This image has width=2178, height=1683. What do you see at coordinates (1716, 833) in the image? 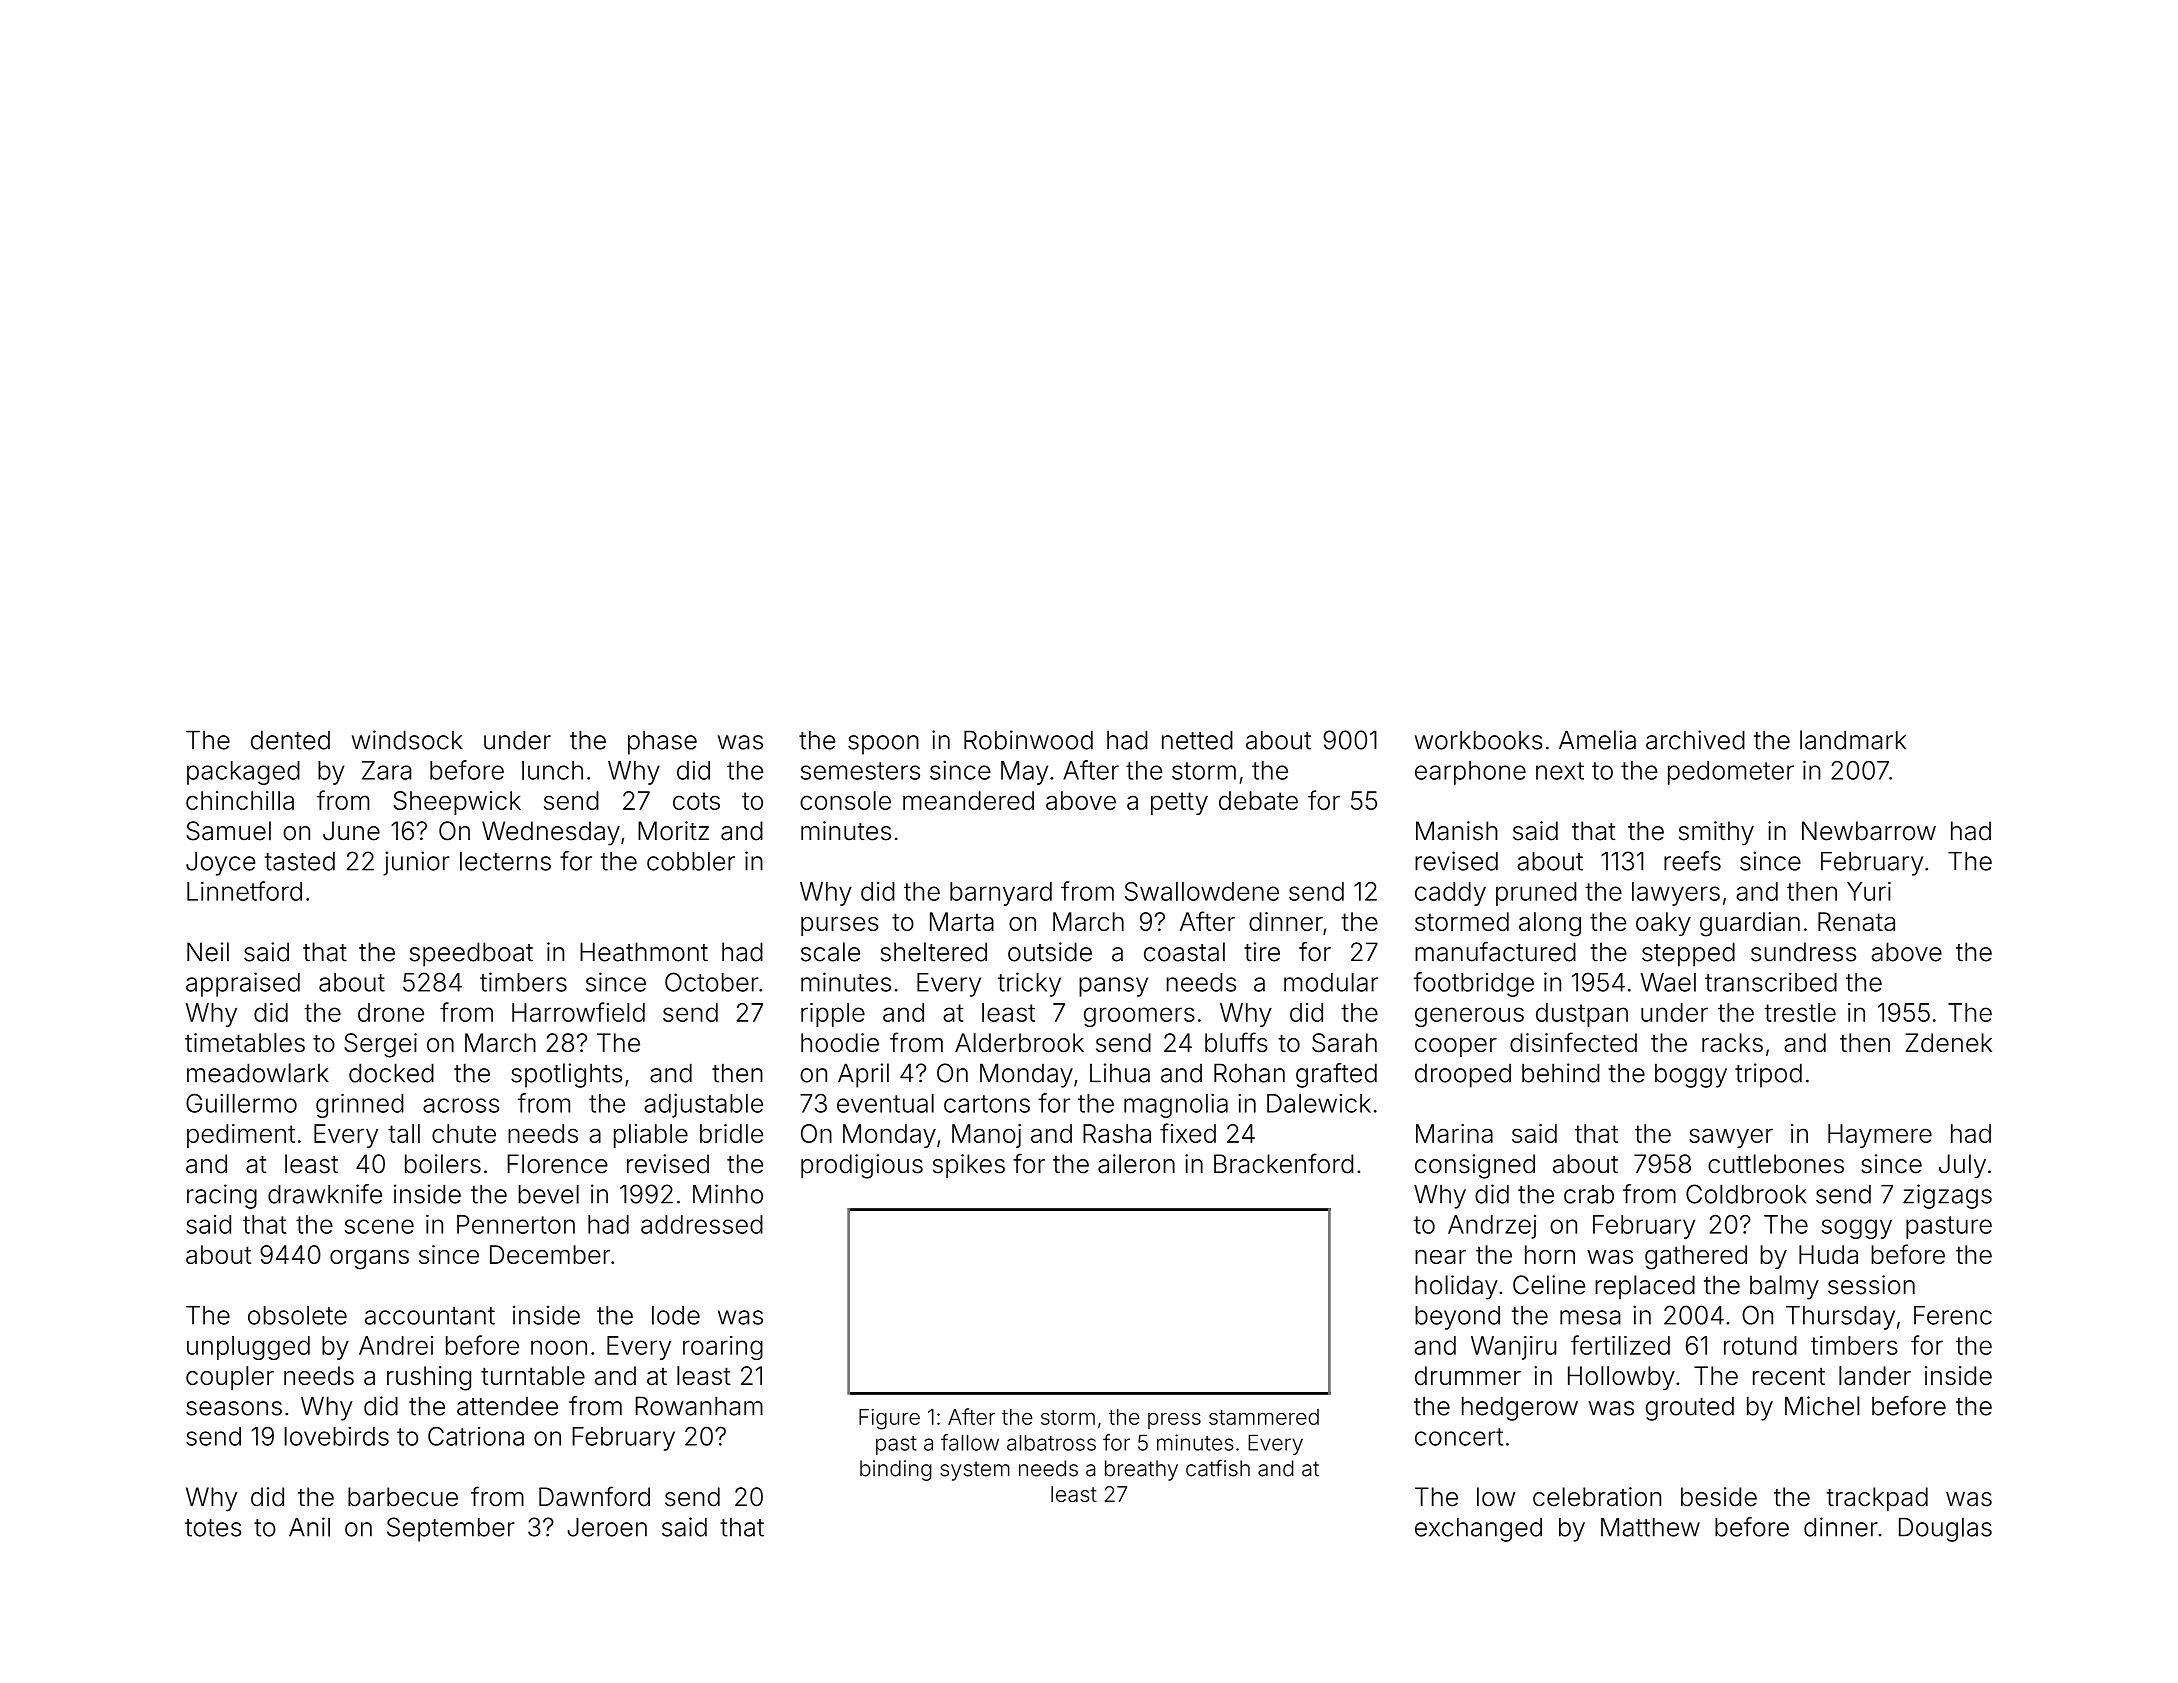
I see `smithy` at bounding box center [1716, 833].
